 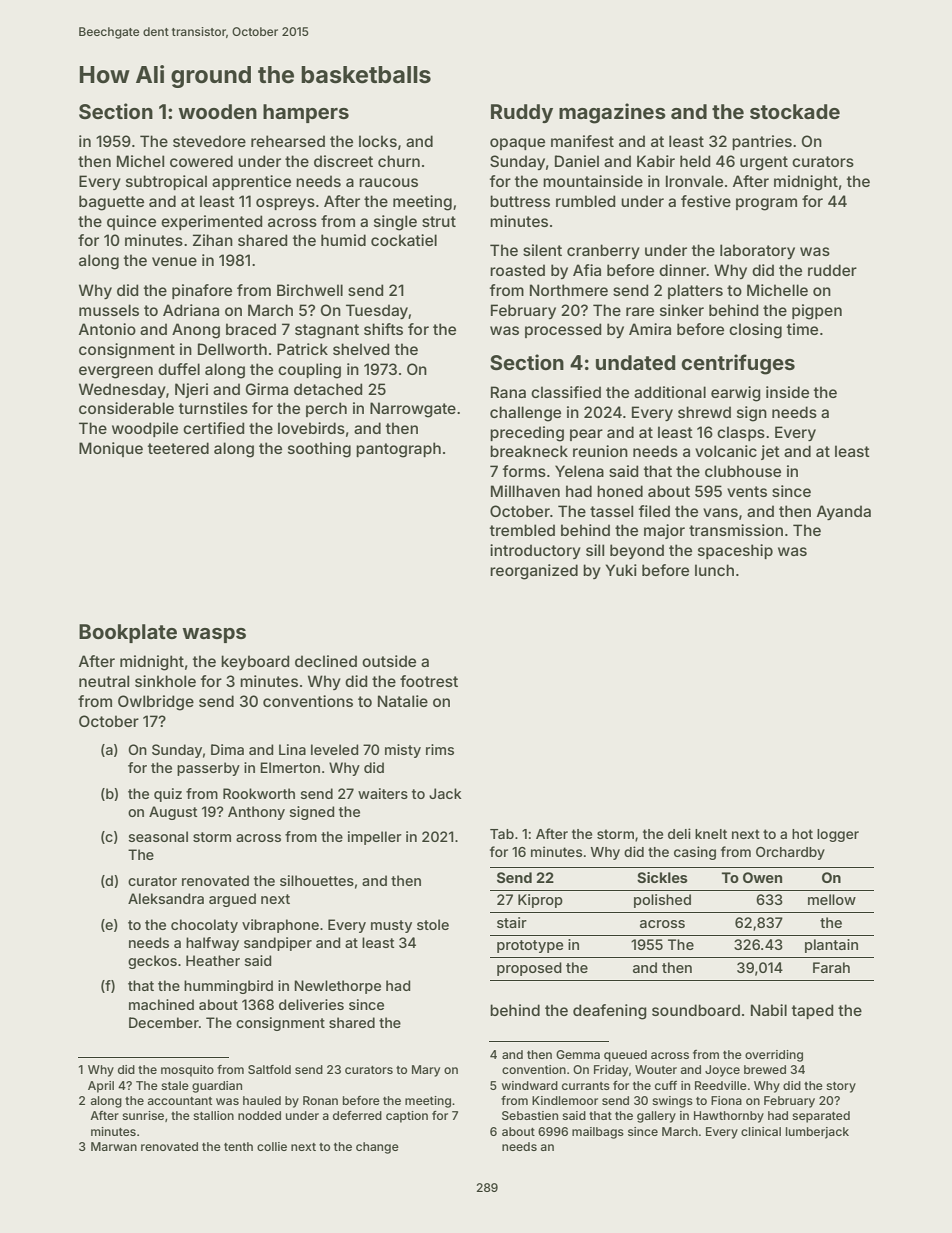 What do you see at coordinates (563, 330) in the page?
I see `processed` at bounding box center [563, 330].
